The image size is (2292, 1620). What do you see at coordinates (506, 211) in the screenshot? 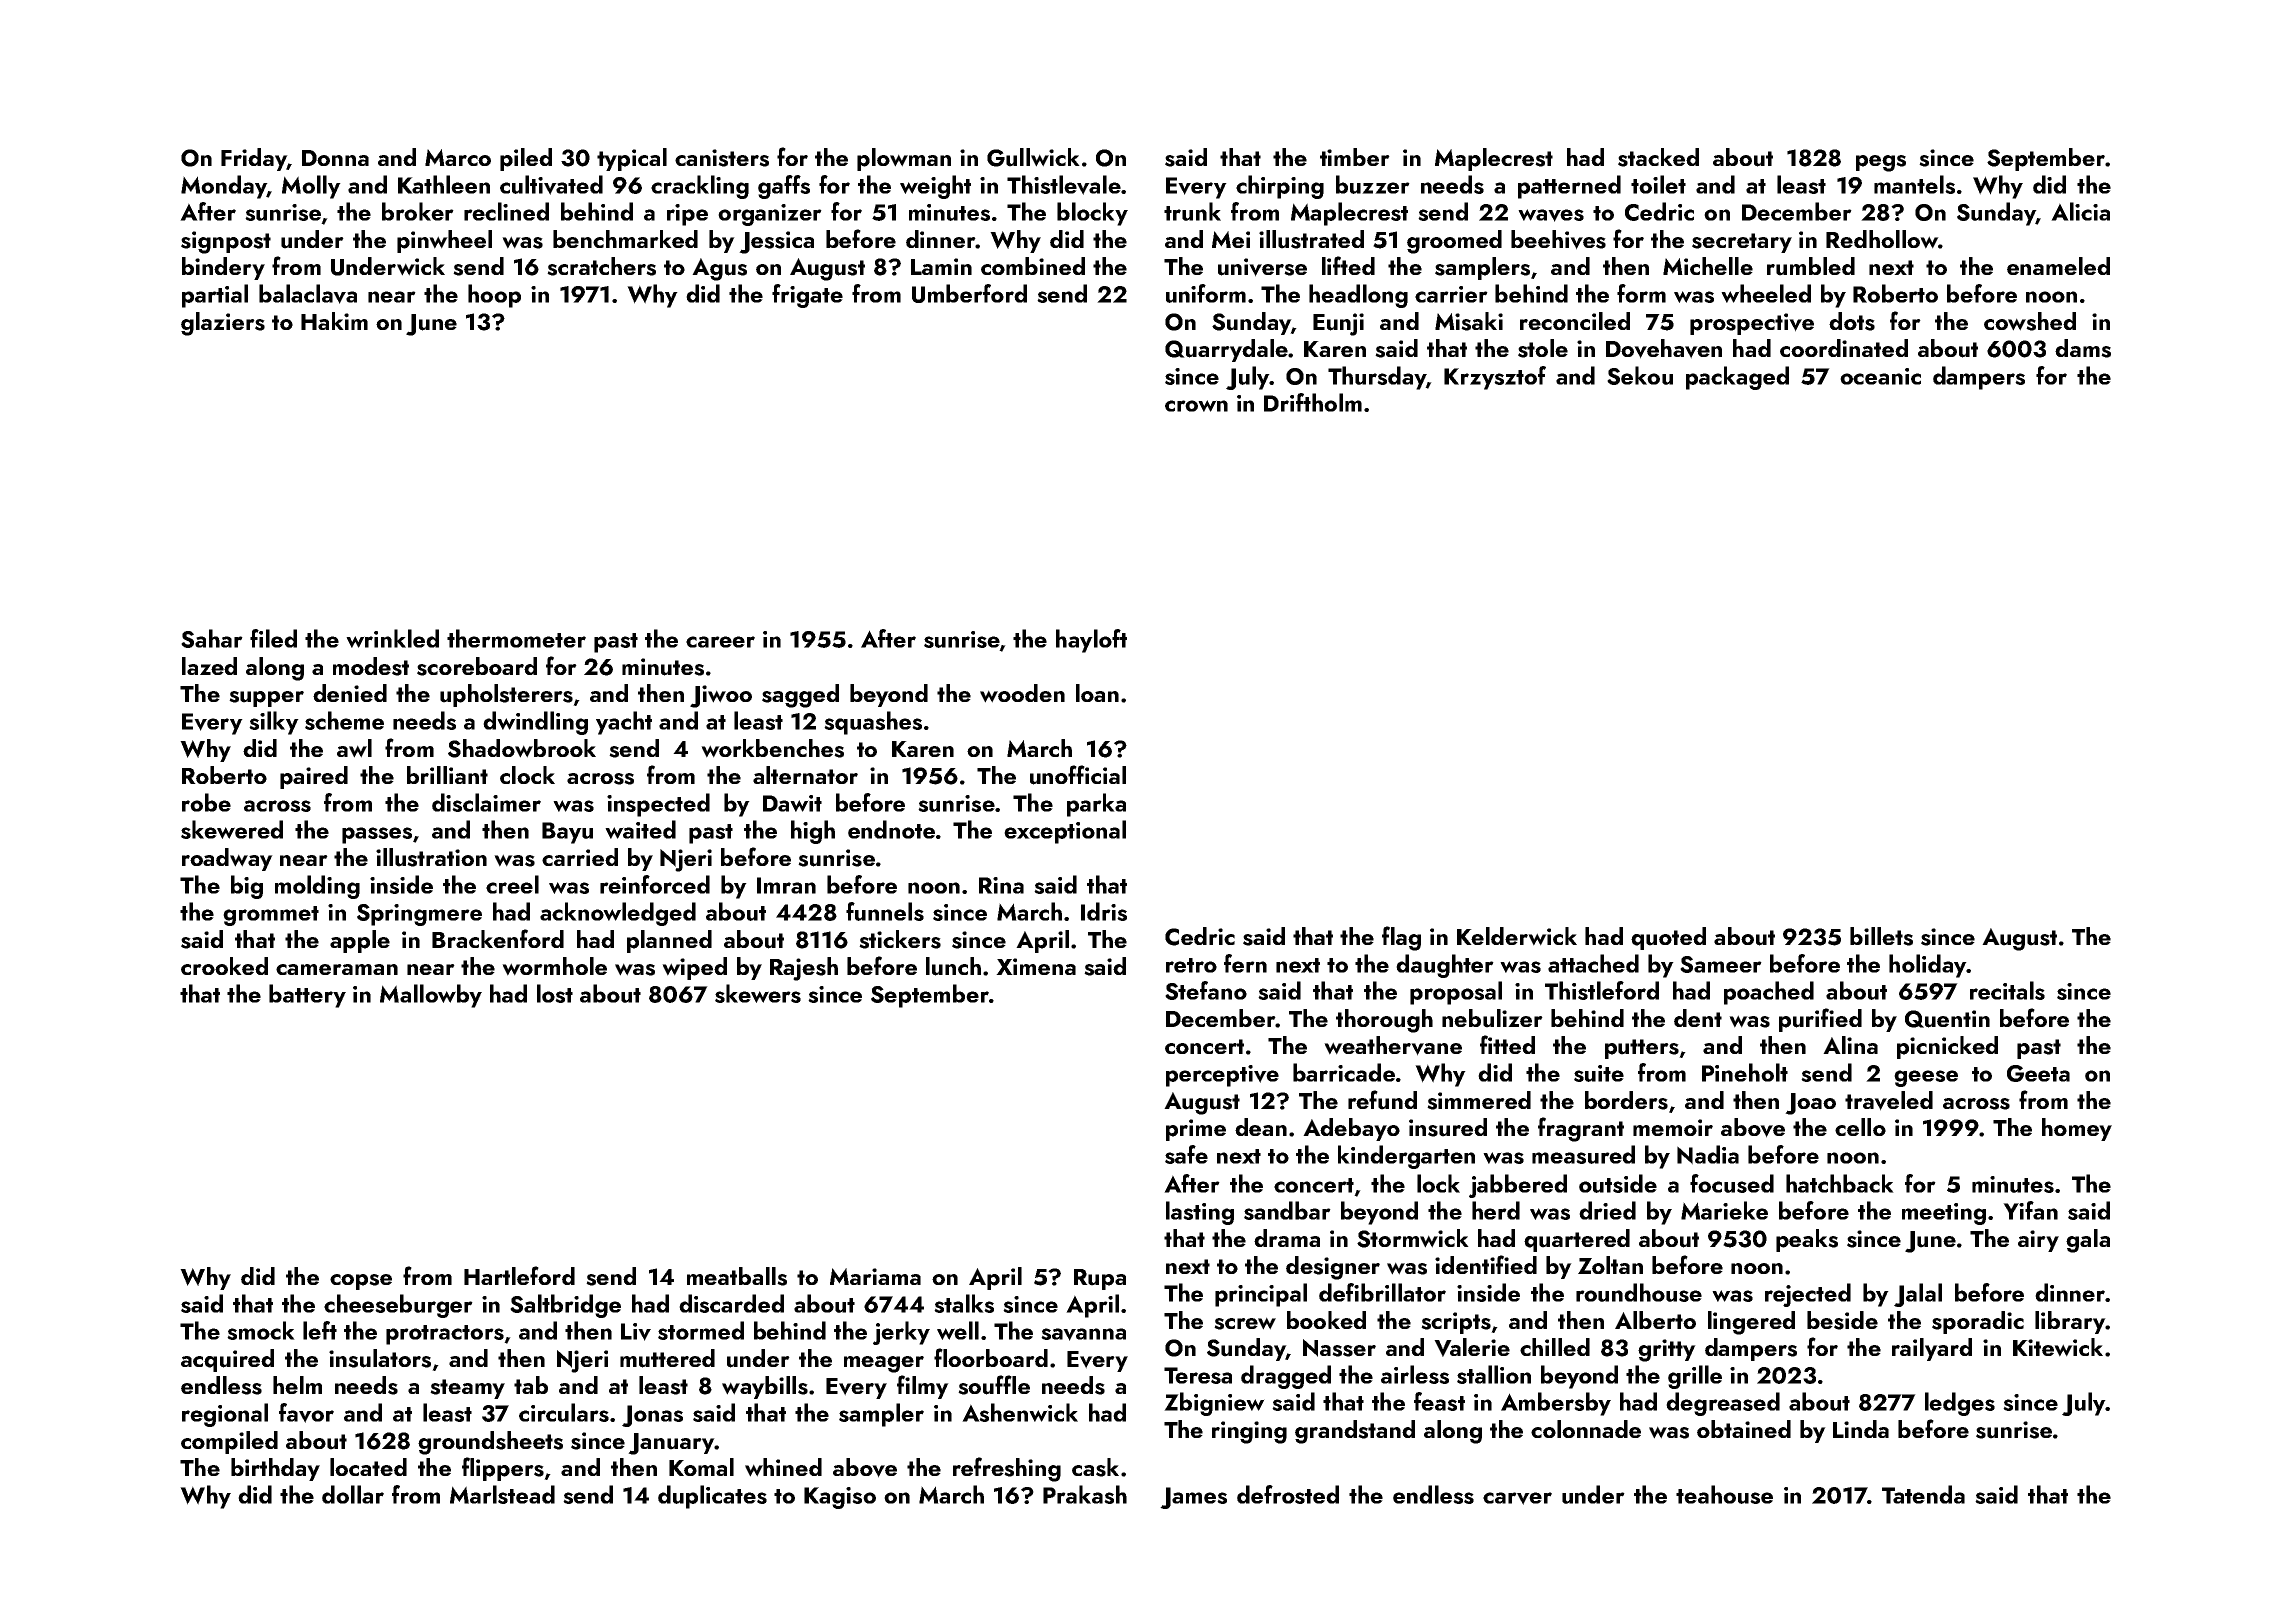
I see `reclined` at bounding box center [506, 211].
